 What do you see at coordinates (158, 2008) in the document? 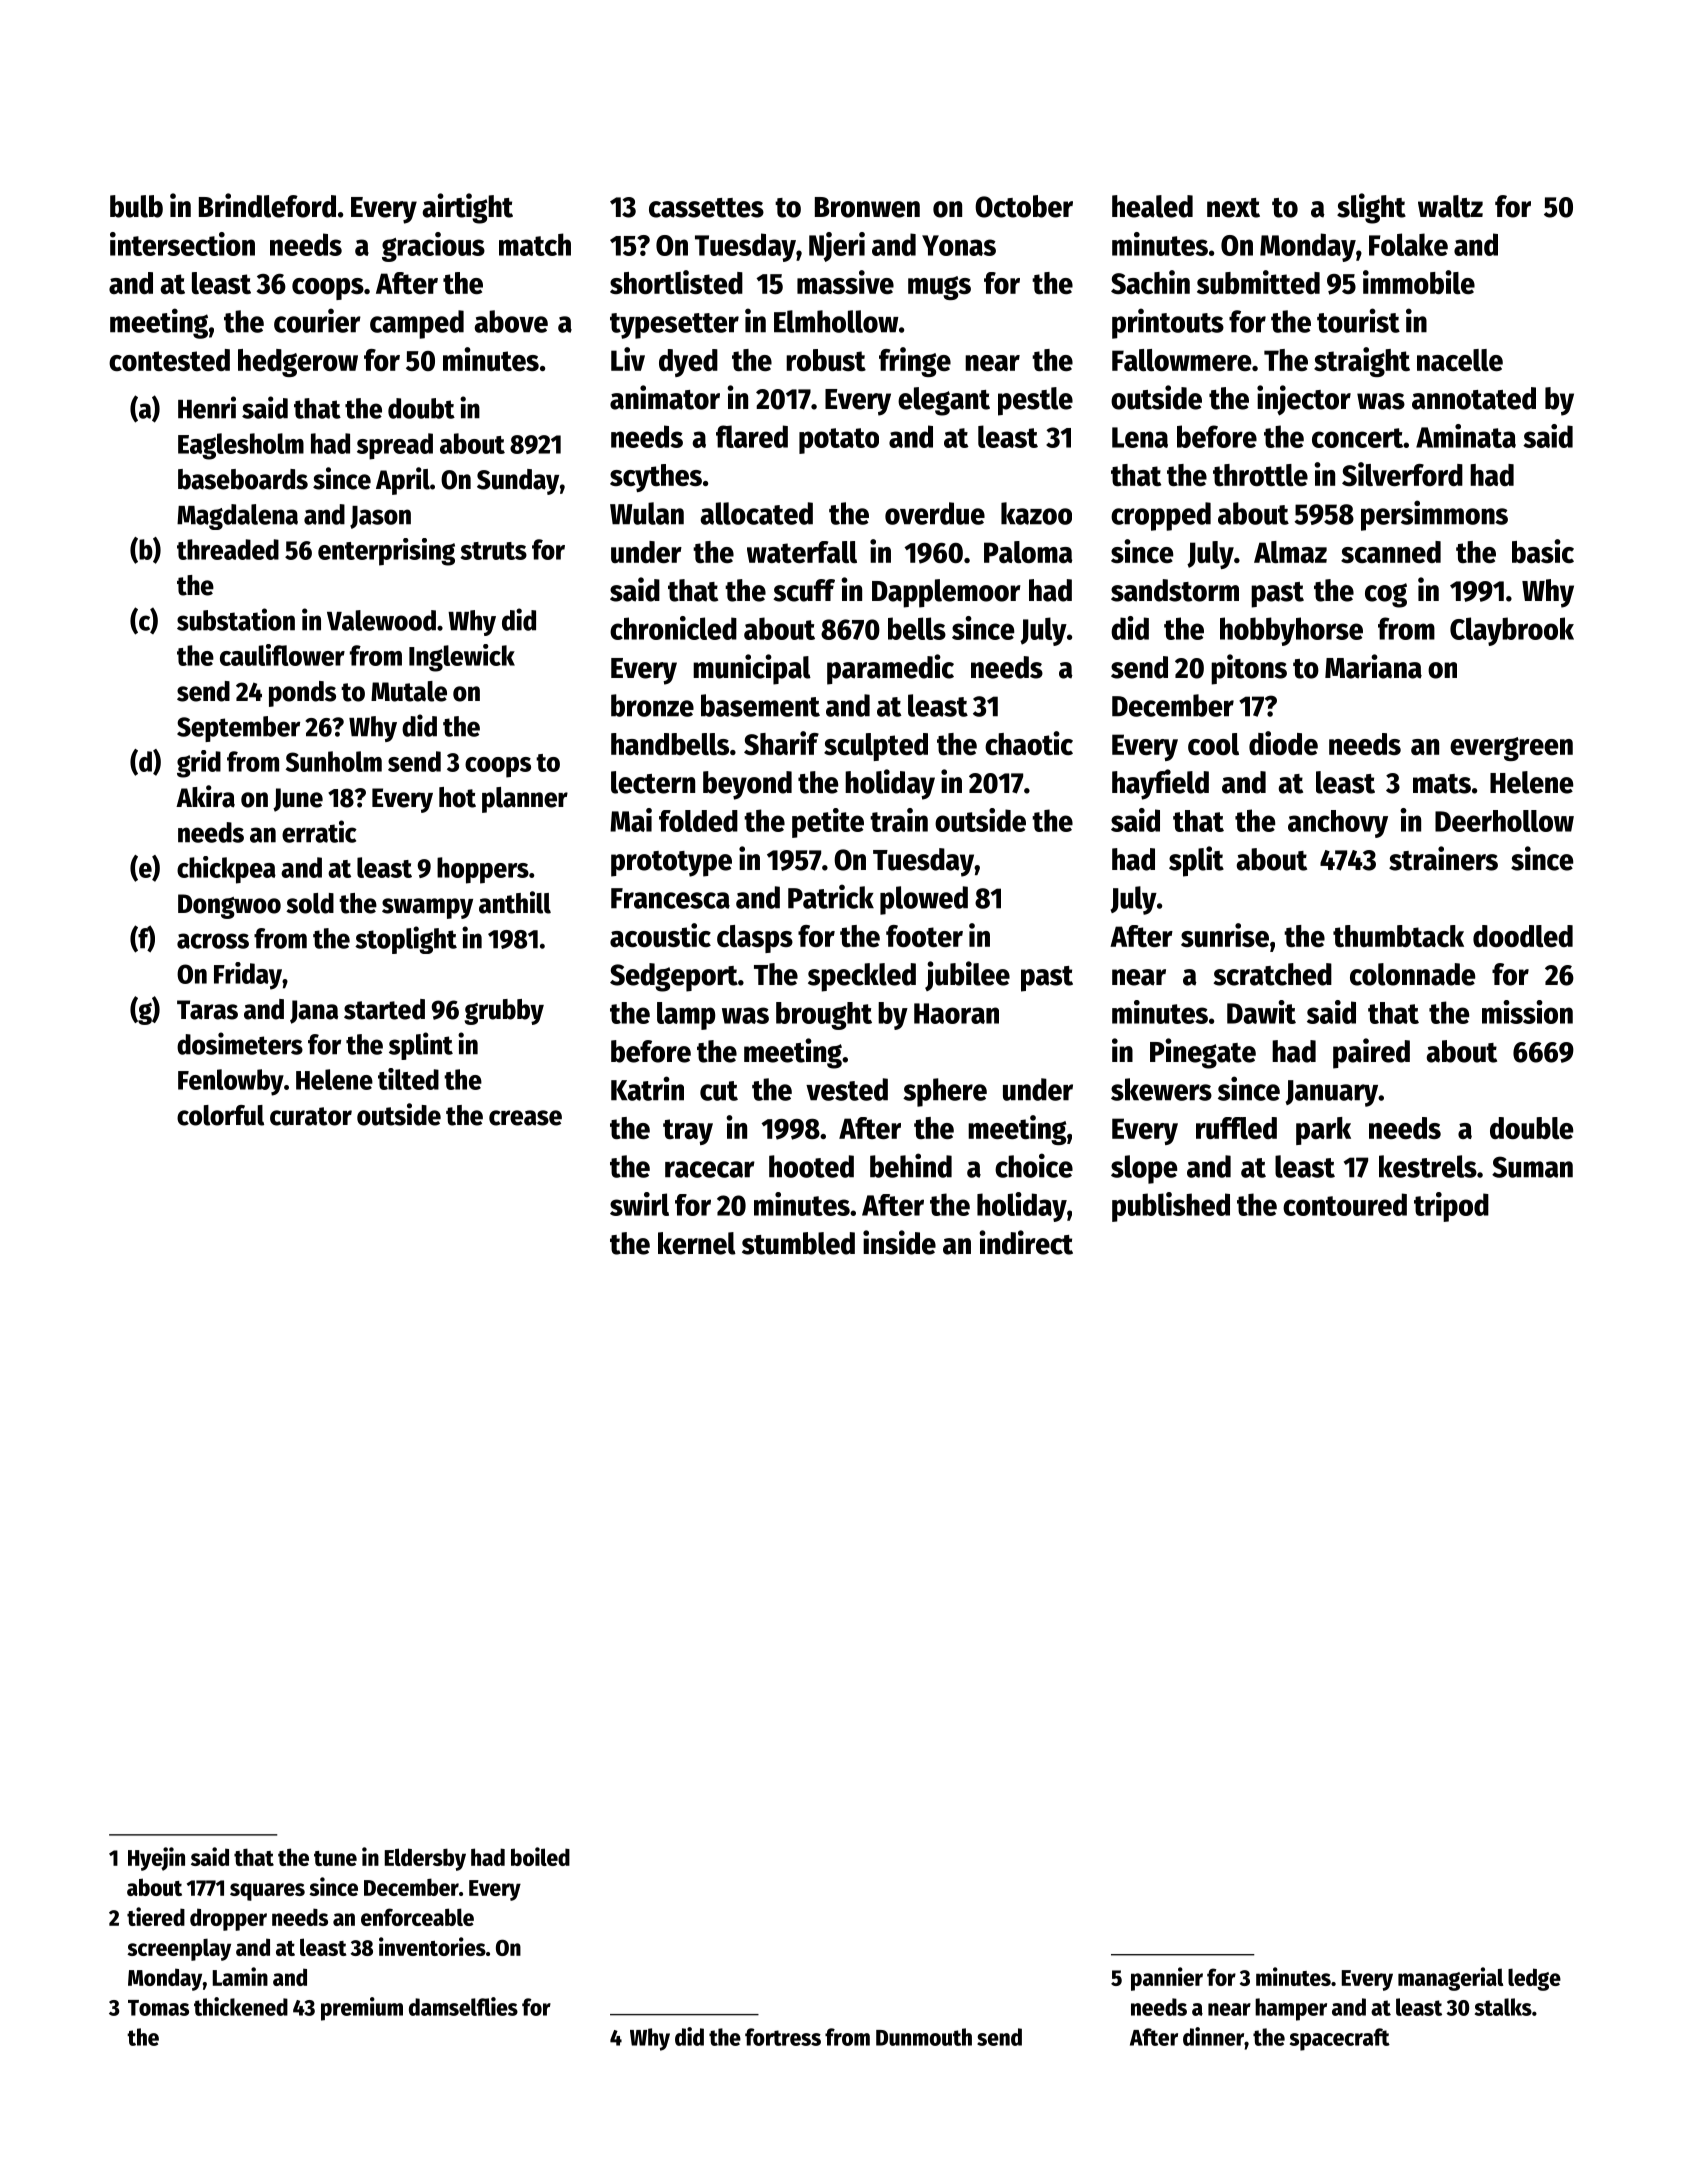
I see `Tomas` at bounding box center [158, 2008].
